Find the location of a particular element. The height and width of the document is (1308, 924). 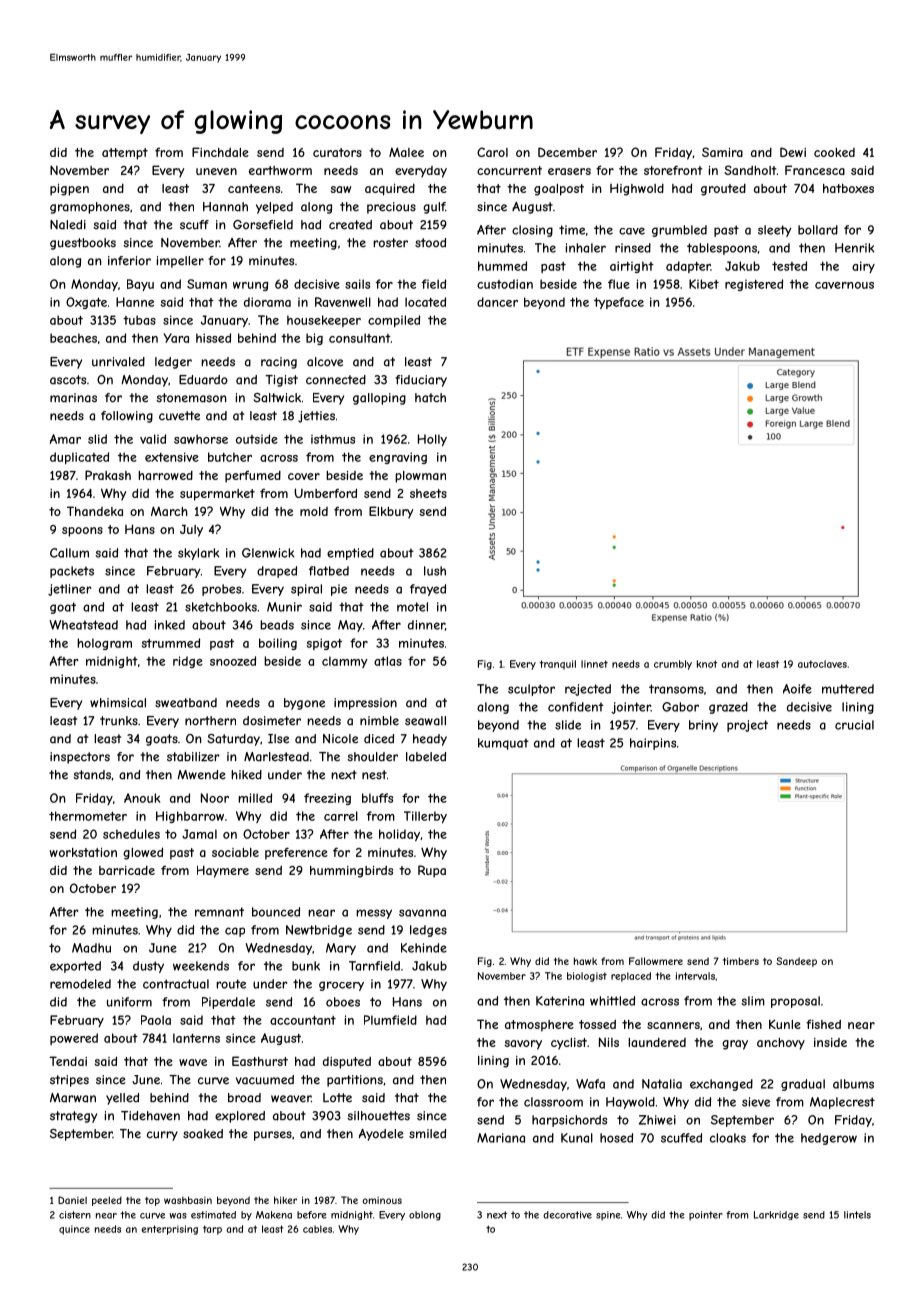

shoulder is located at coordinates (372, 757).
